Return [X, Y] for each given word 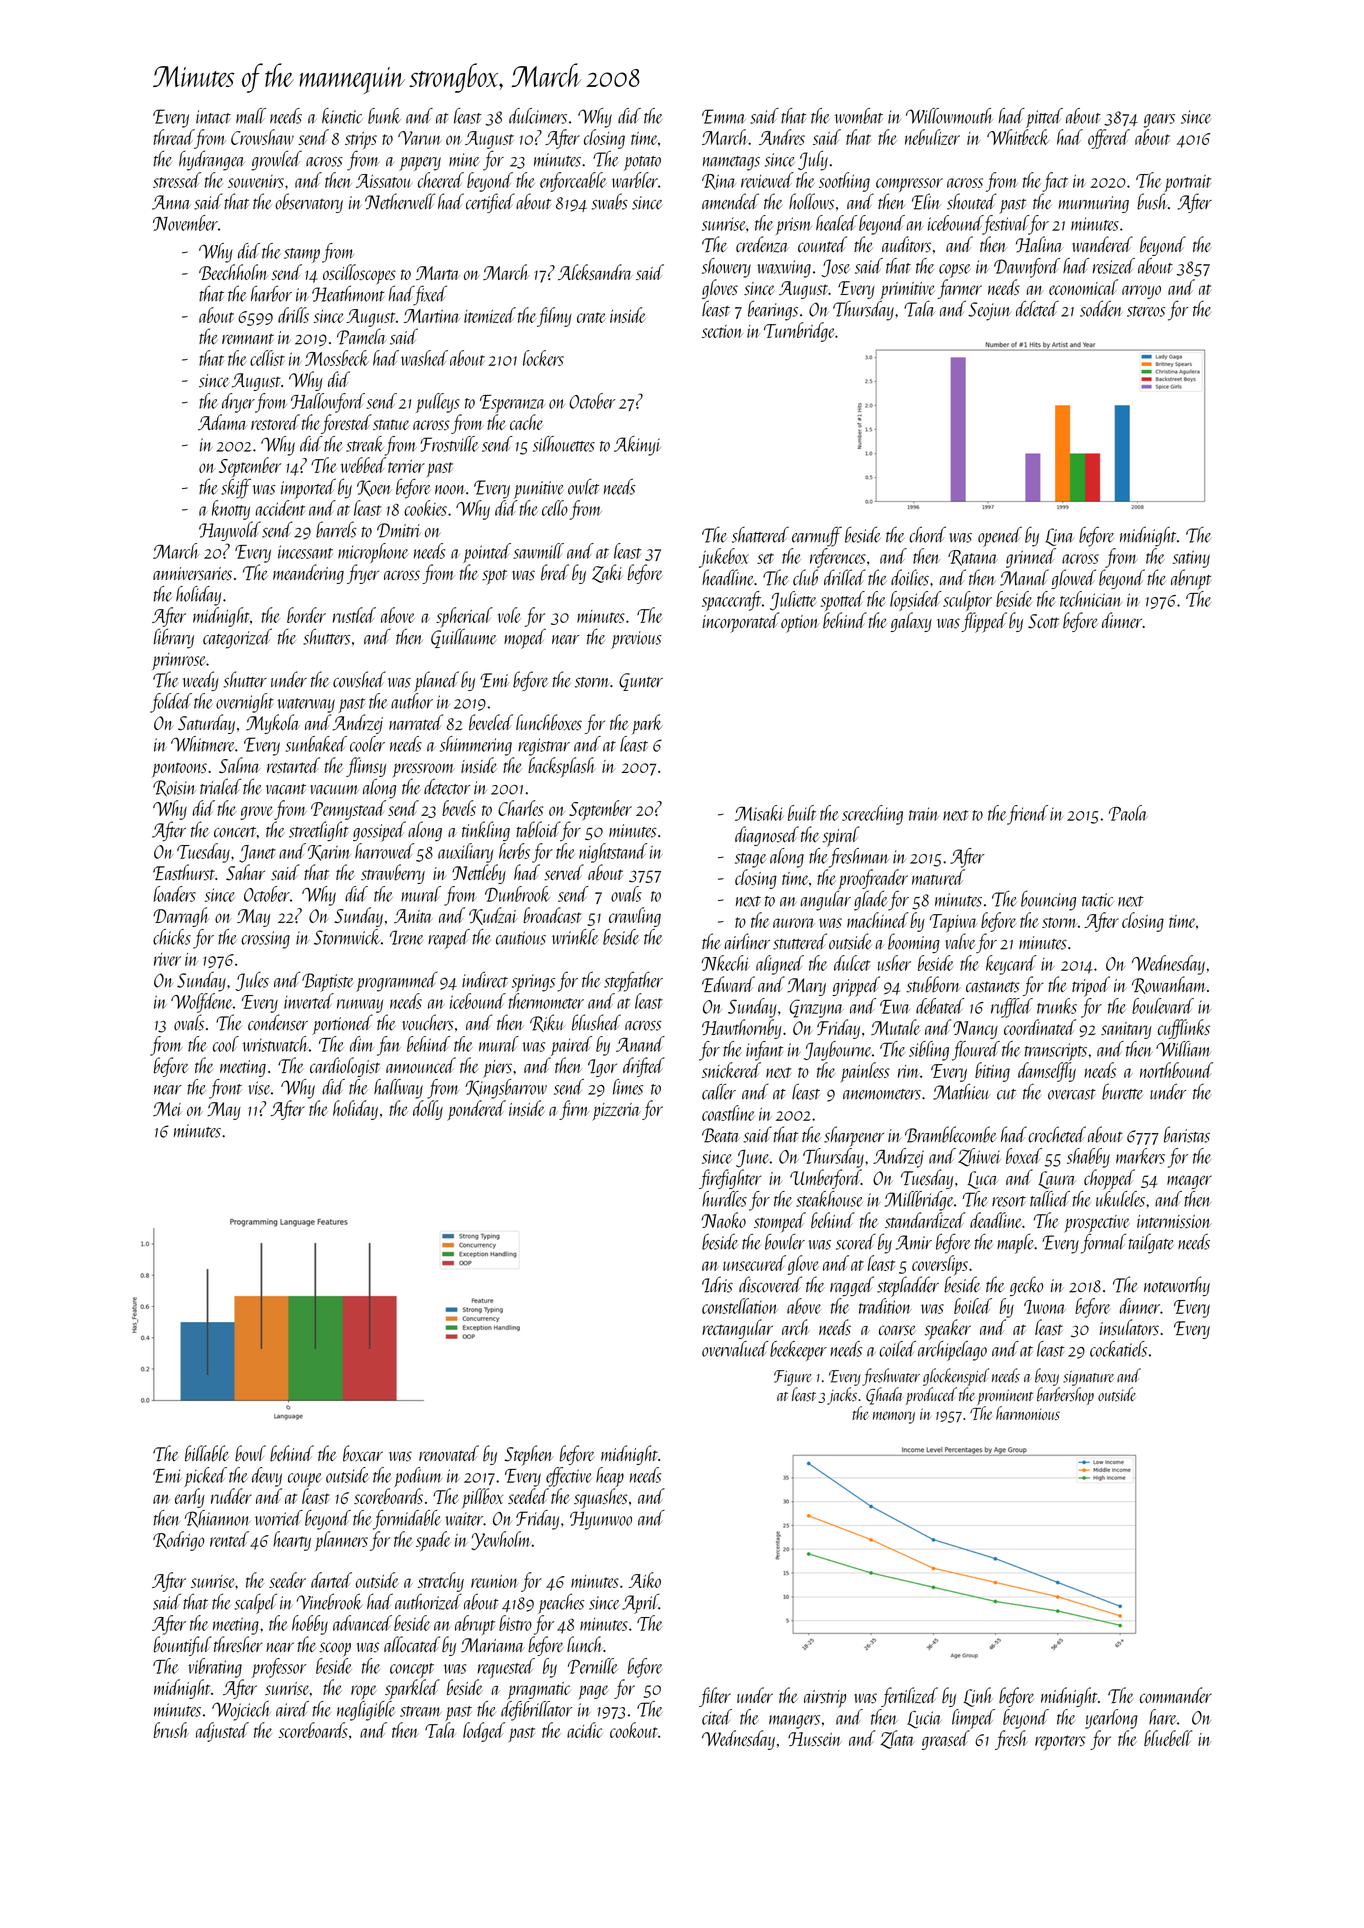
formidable [407, 1520]
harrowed [384, 851]
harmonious [1028, 1413]
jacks [842, 1396]
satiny [1191, 559]
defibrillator [537, 1711]
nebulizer [932, 137]
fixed [430, 295]
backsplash [562, 767]
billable [207, 1453]
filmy [554, 317]
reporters [1060, 1743]
